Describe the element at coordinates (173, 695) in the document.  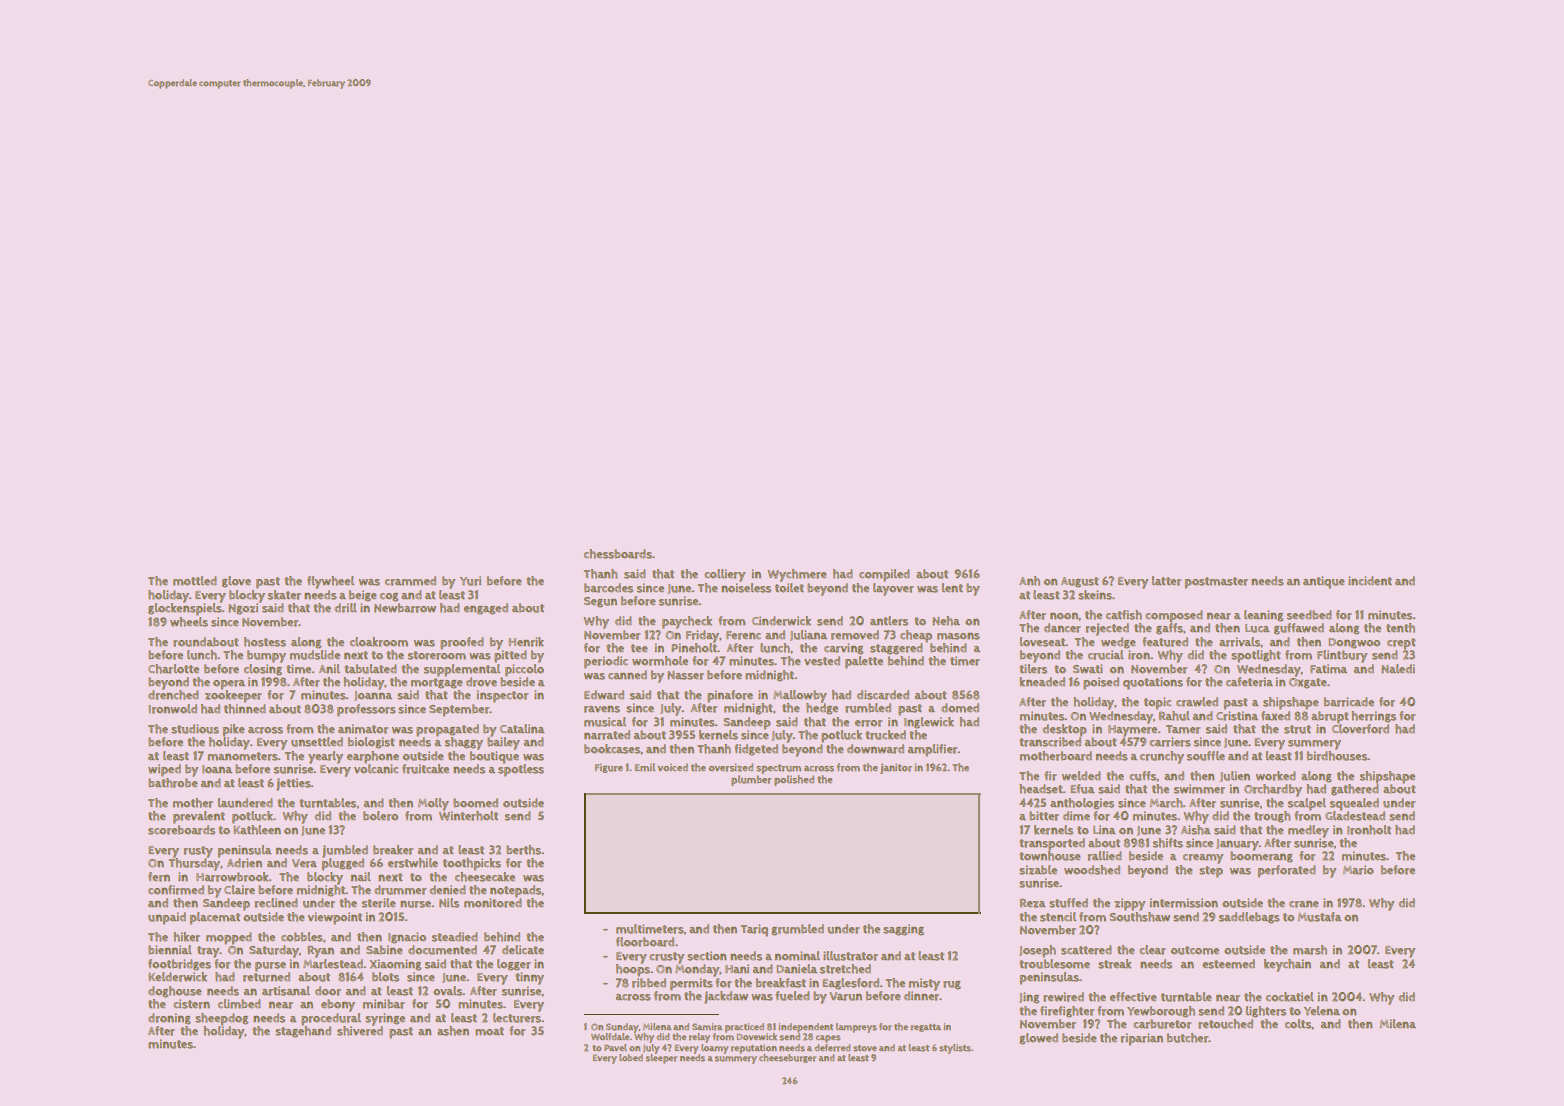
I see `drenched` at that location.
